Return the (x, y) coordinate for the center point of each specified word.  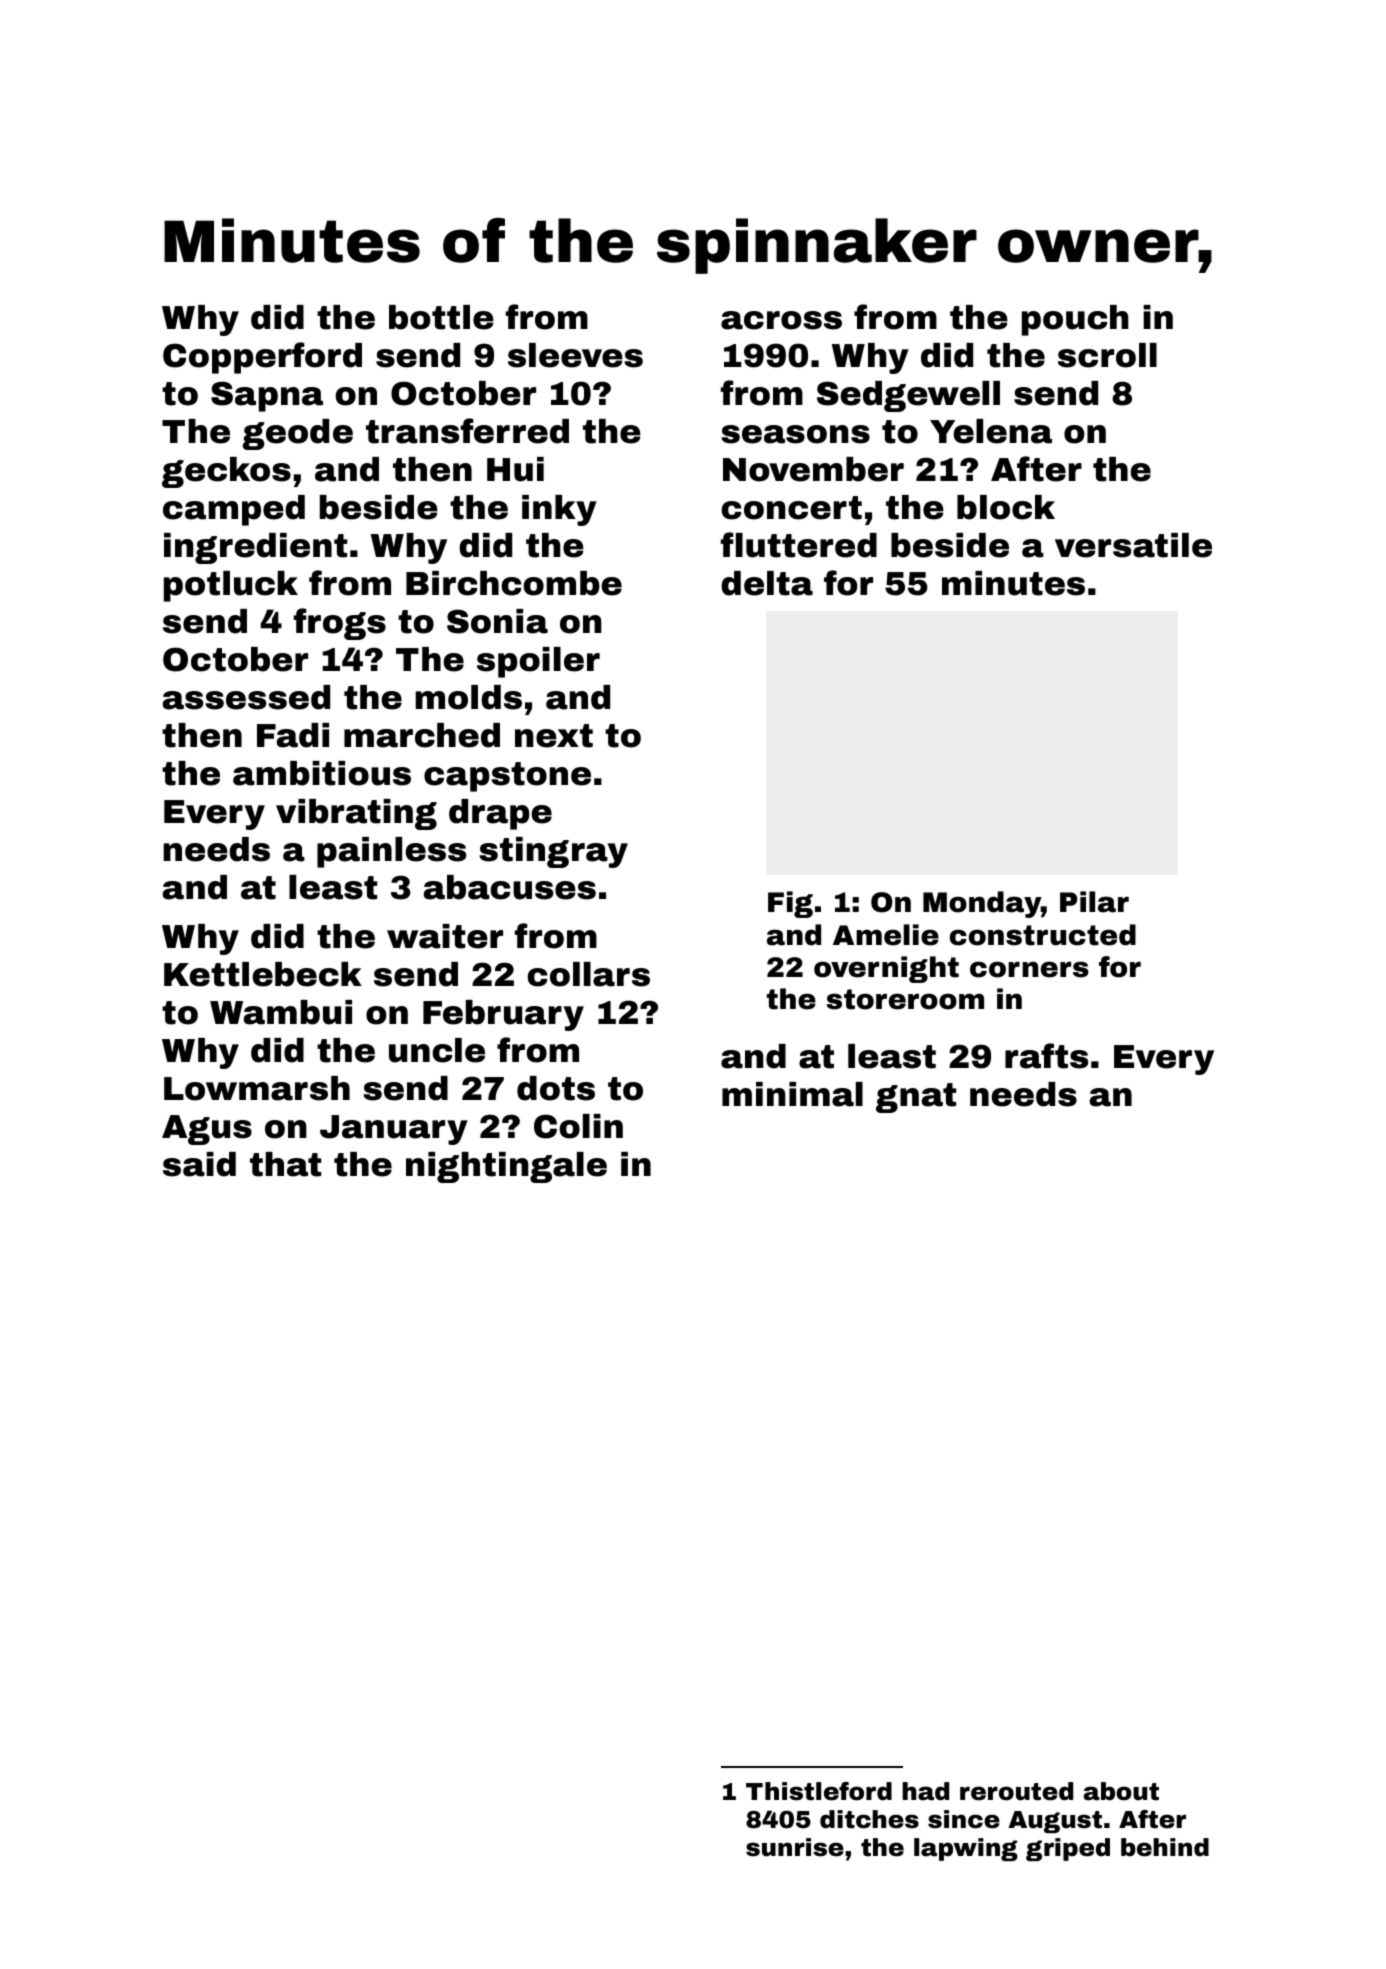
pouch (1075, 320)
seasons (795, 434)
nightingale (506, 1167)
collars (588, 974)
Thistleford (819, 1791)
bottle (441, 317)
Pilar (1094, 902)
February (503, 1015)
